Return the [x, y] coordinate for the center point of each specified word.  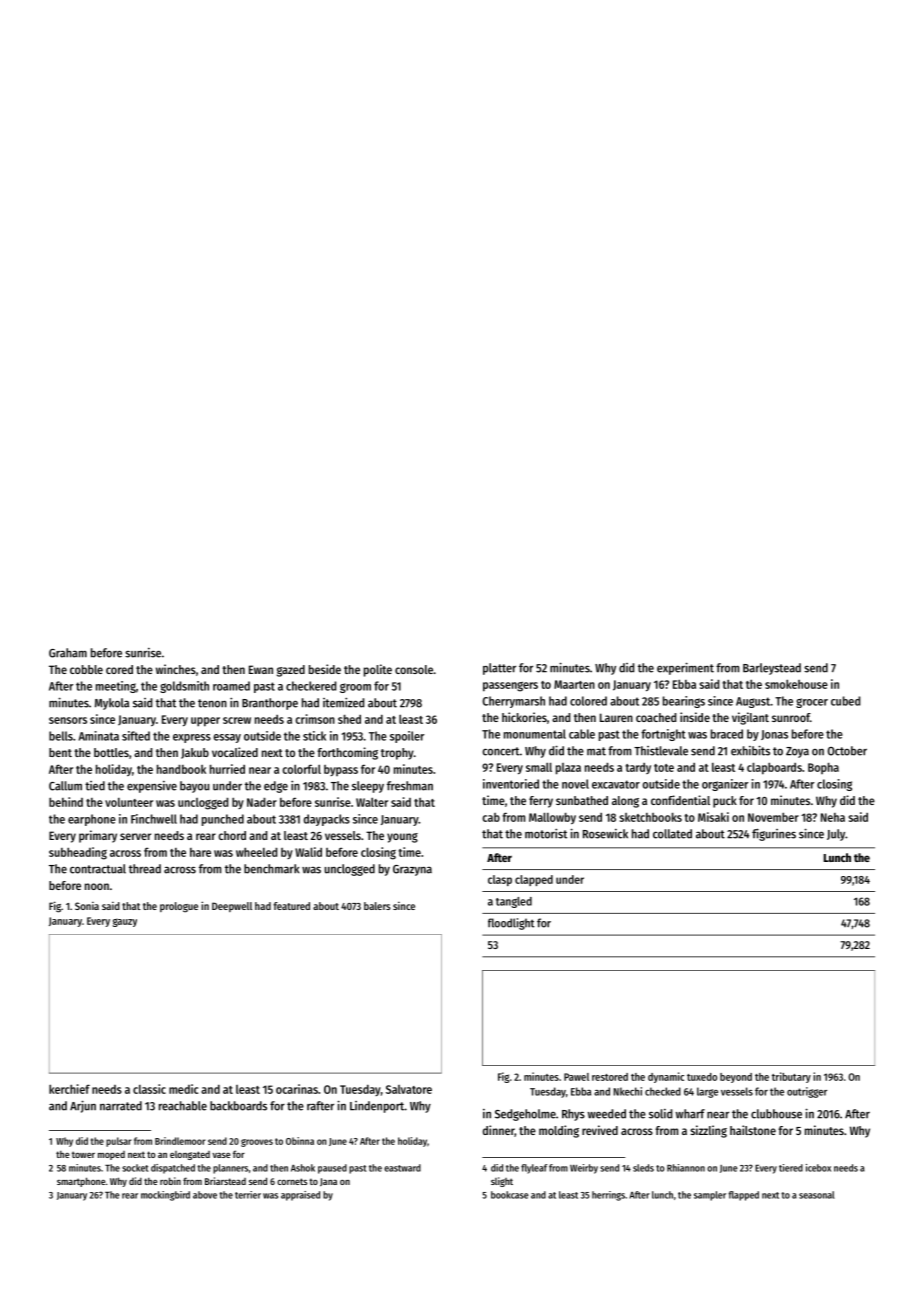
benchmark [272, 869]
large [707, 1092]
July [836, 835]
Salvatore [409, 1089]
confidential [680, 800]
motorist [546, 833]
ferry [541, 802]
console [414, 669]
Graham [68, 653]
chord [232, 835]
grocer [812, 703]
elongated [190, 1155]
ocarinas [297, 1089]
